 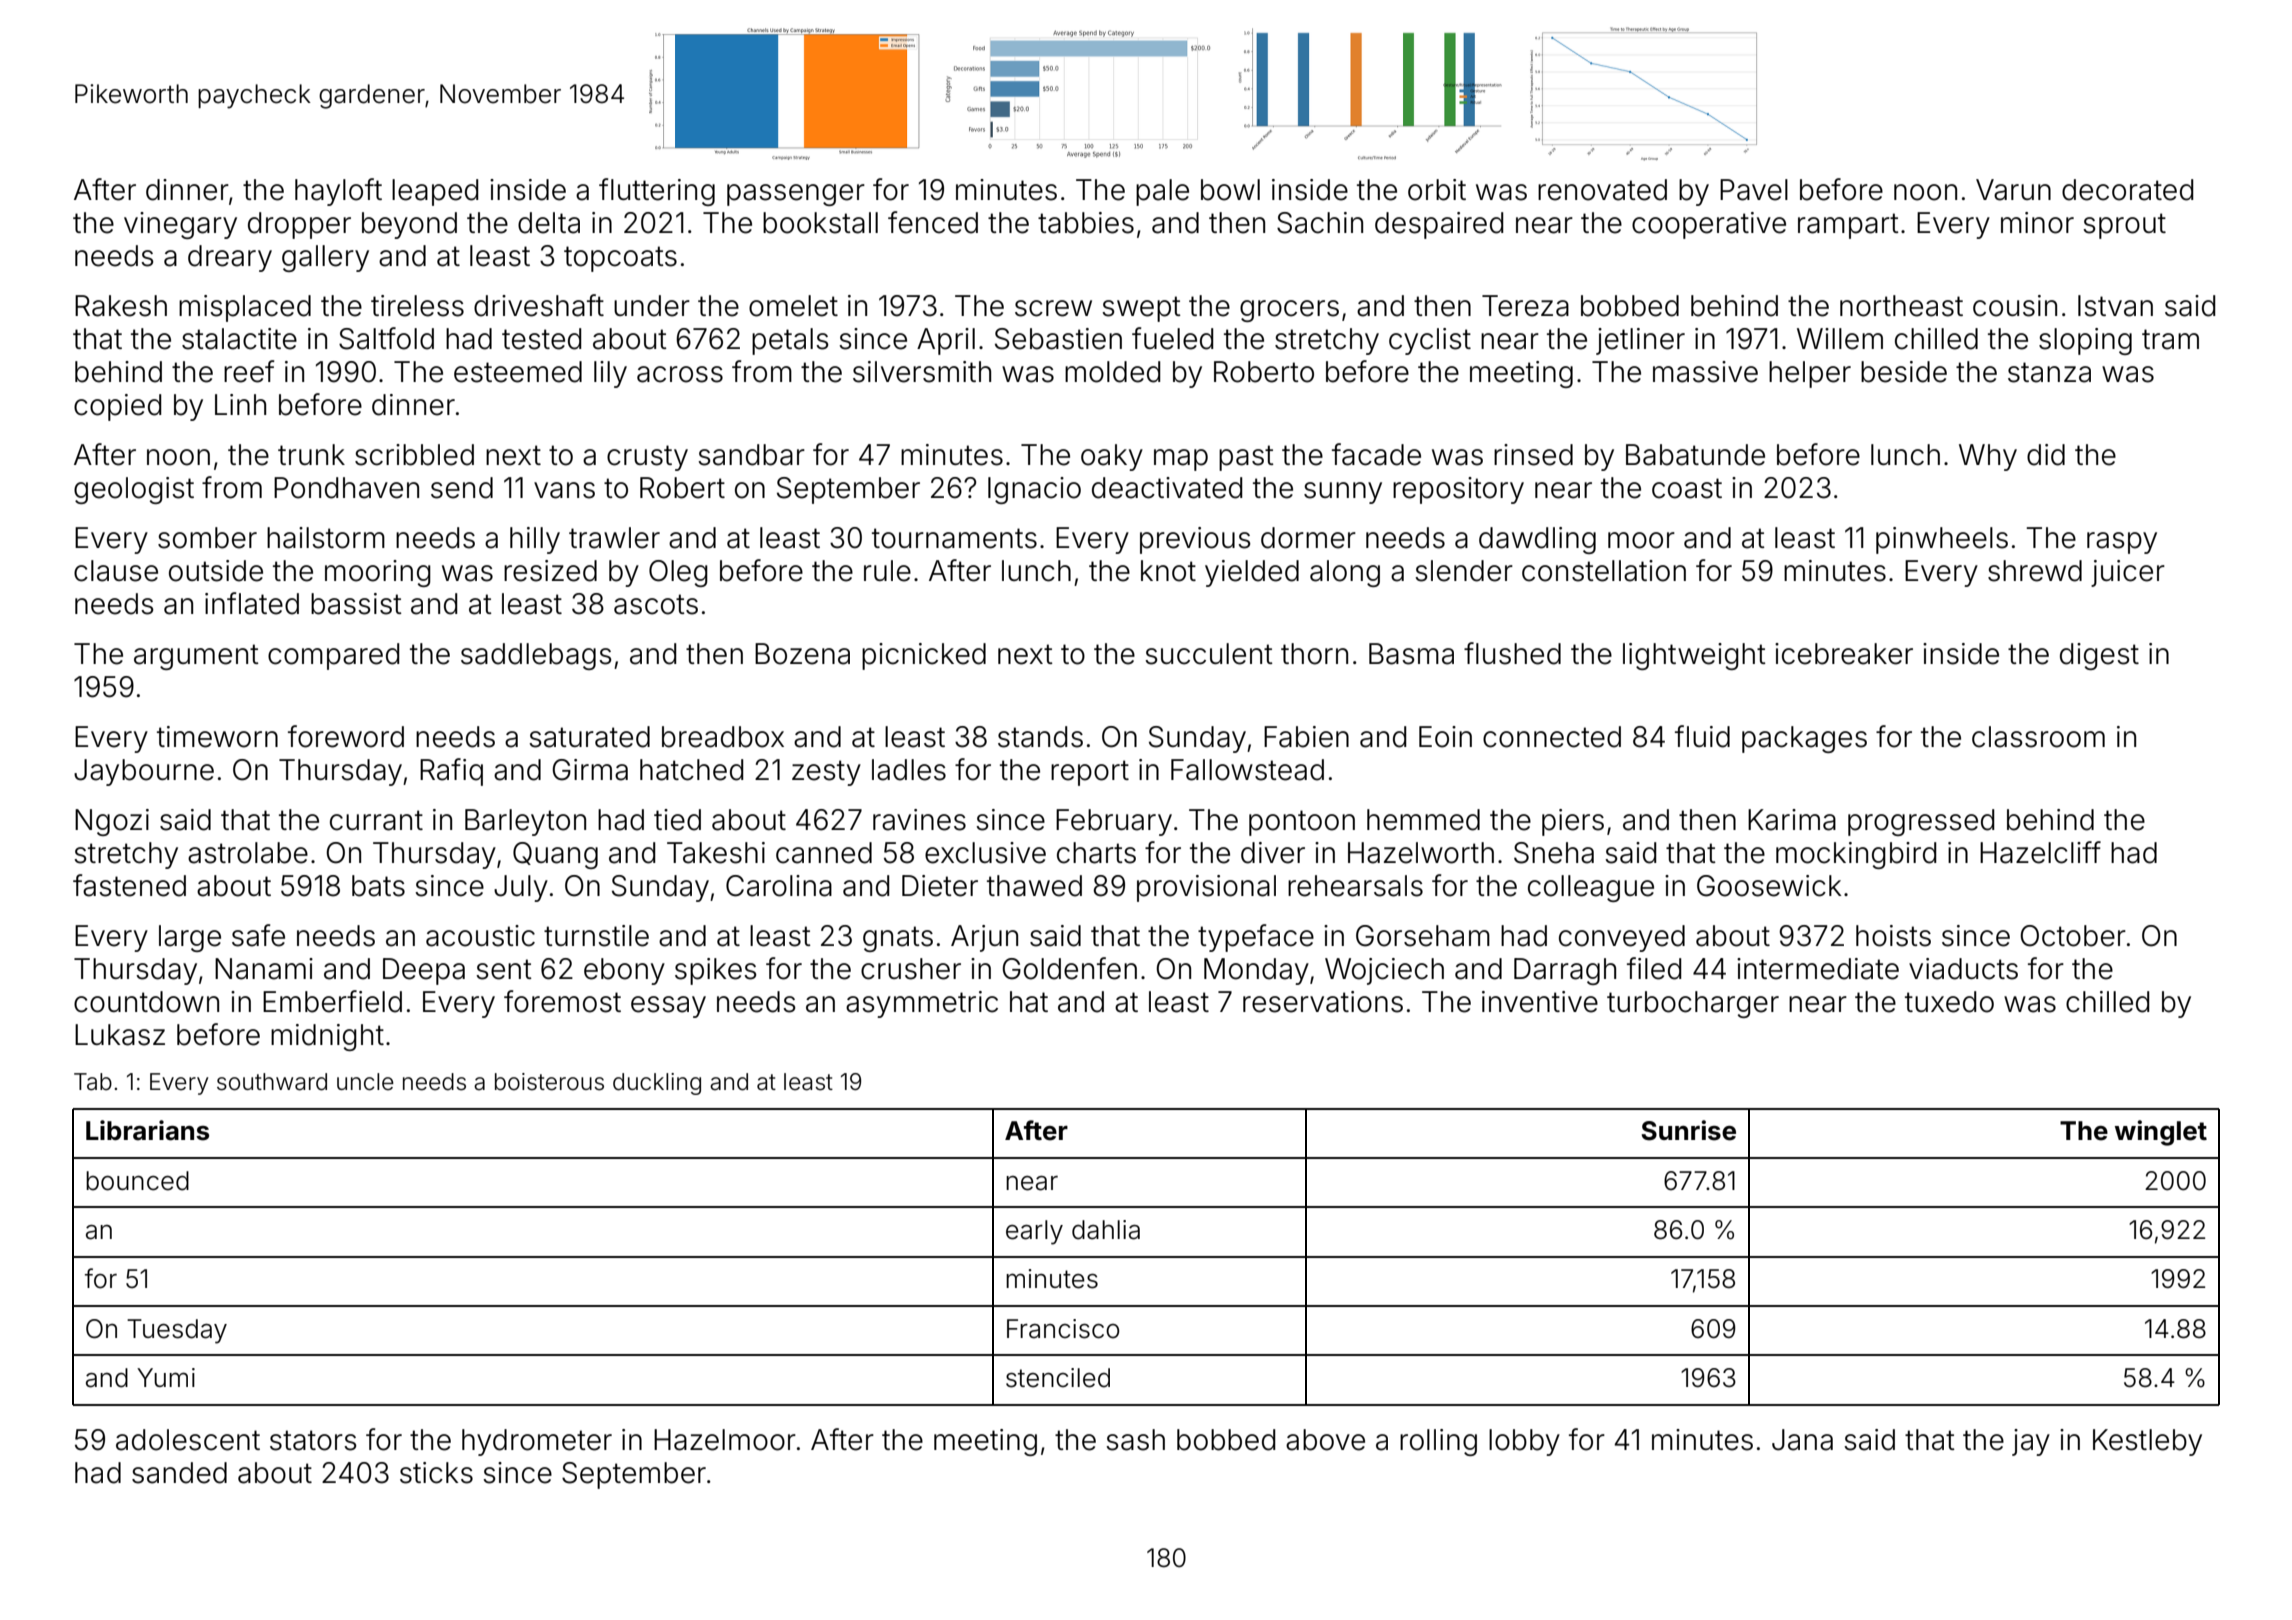 I want to click on intermediate, so click(x=1818, y=969).
